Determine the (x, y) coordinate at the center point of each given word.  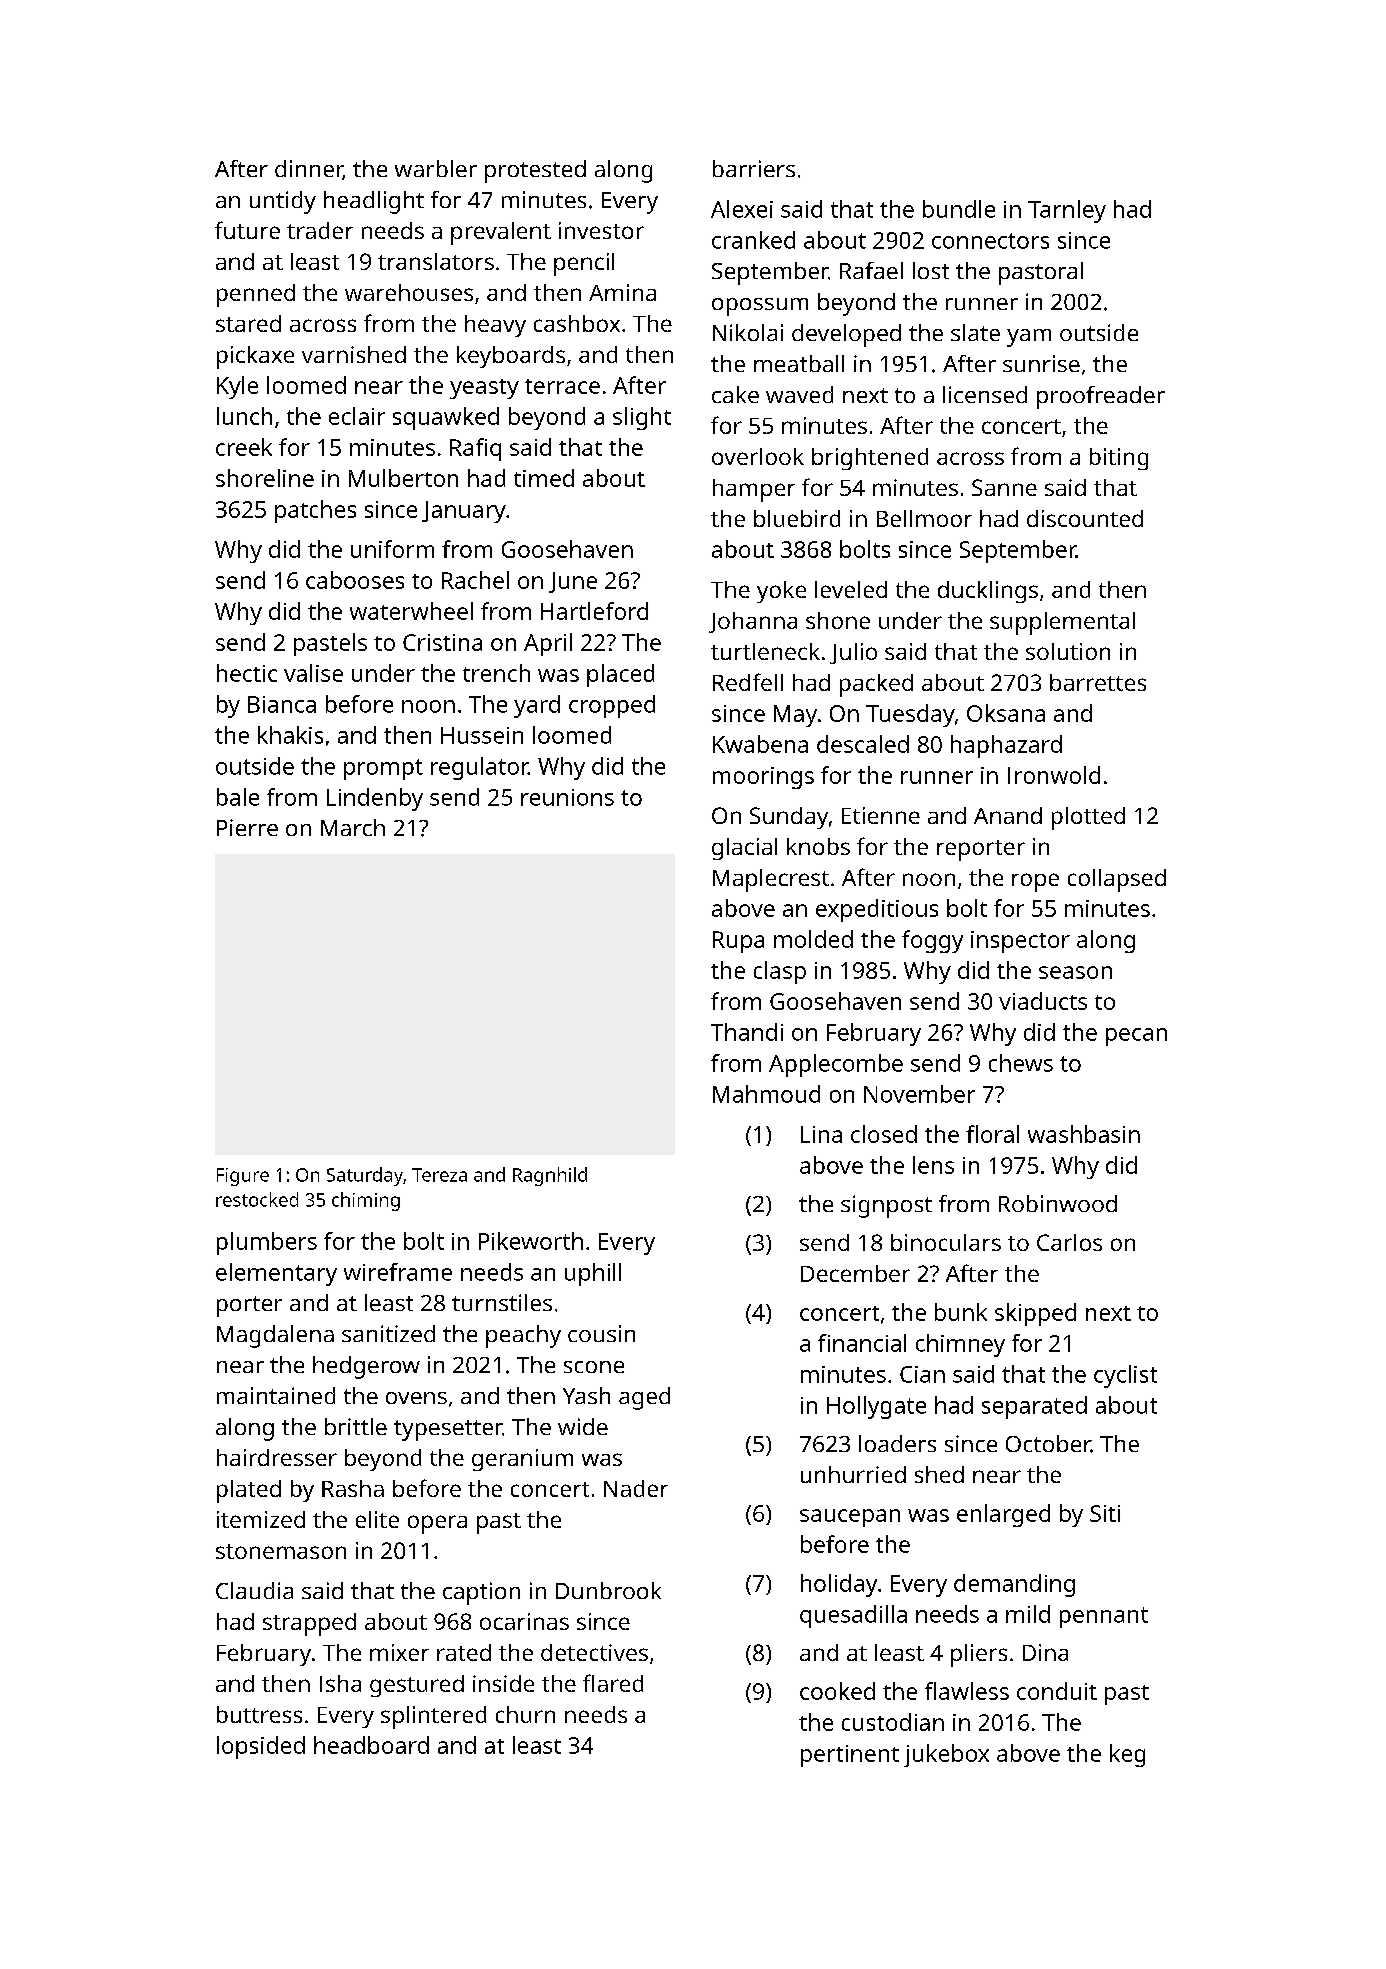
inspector (1020, 942)
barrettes (1098, 682)
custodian (893, 1722)
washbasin (1084, 1134)
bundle (959, 209)
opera (437, 1524)
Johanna (753, 622)
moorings (763, 778)
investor (601, 230)
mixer (399, 1652)
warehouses (409, 292)
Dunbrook (608, 1590)
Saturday (365, 1176)
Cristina (442, 642)
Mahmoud (766, 1094)
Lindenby (375, 799)
